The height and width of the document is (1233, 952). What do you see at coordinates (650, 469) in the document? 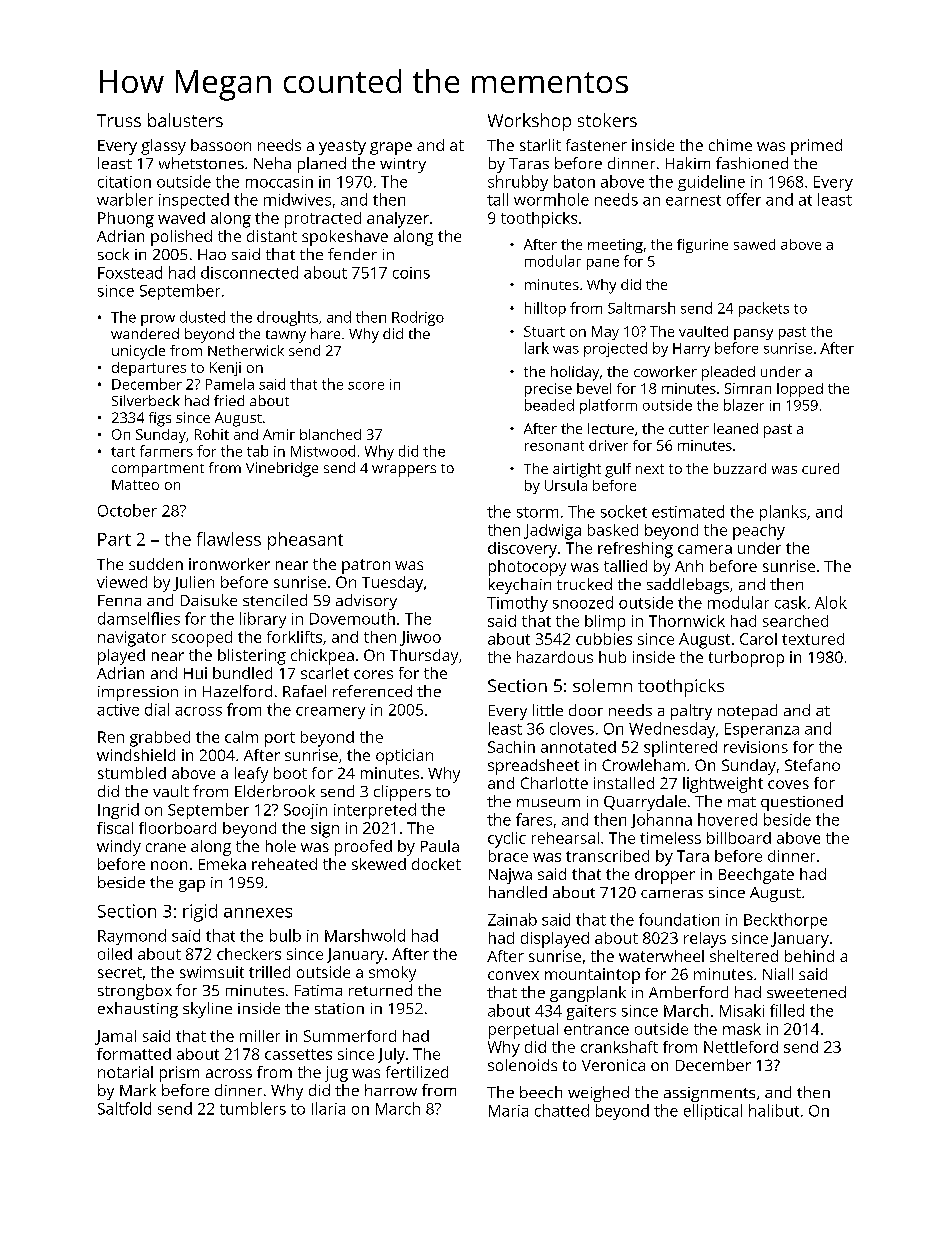
I see `next` at bounding box center [650, 469].
